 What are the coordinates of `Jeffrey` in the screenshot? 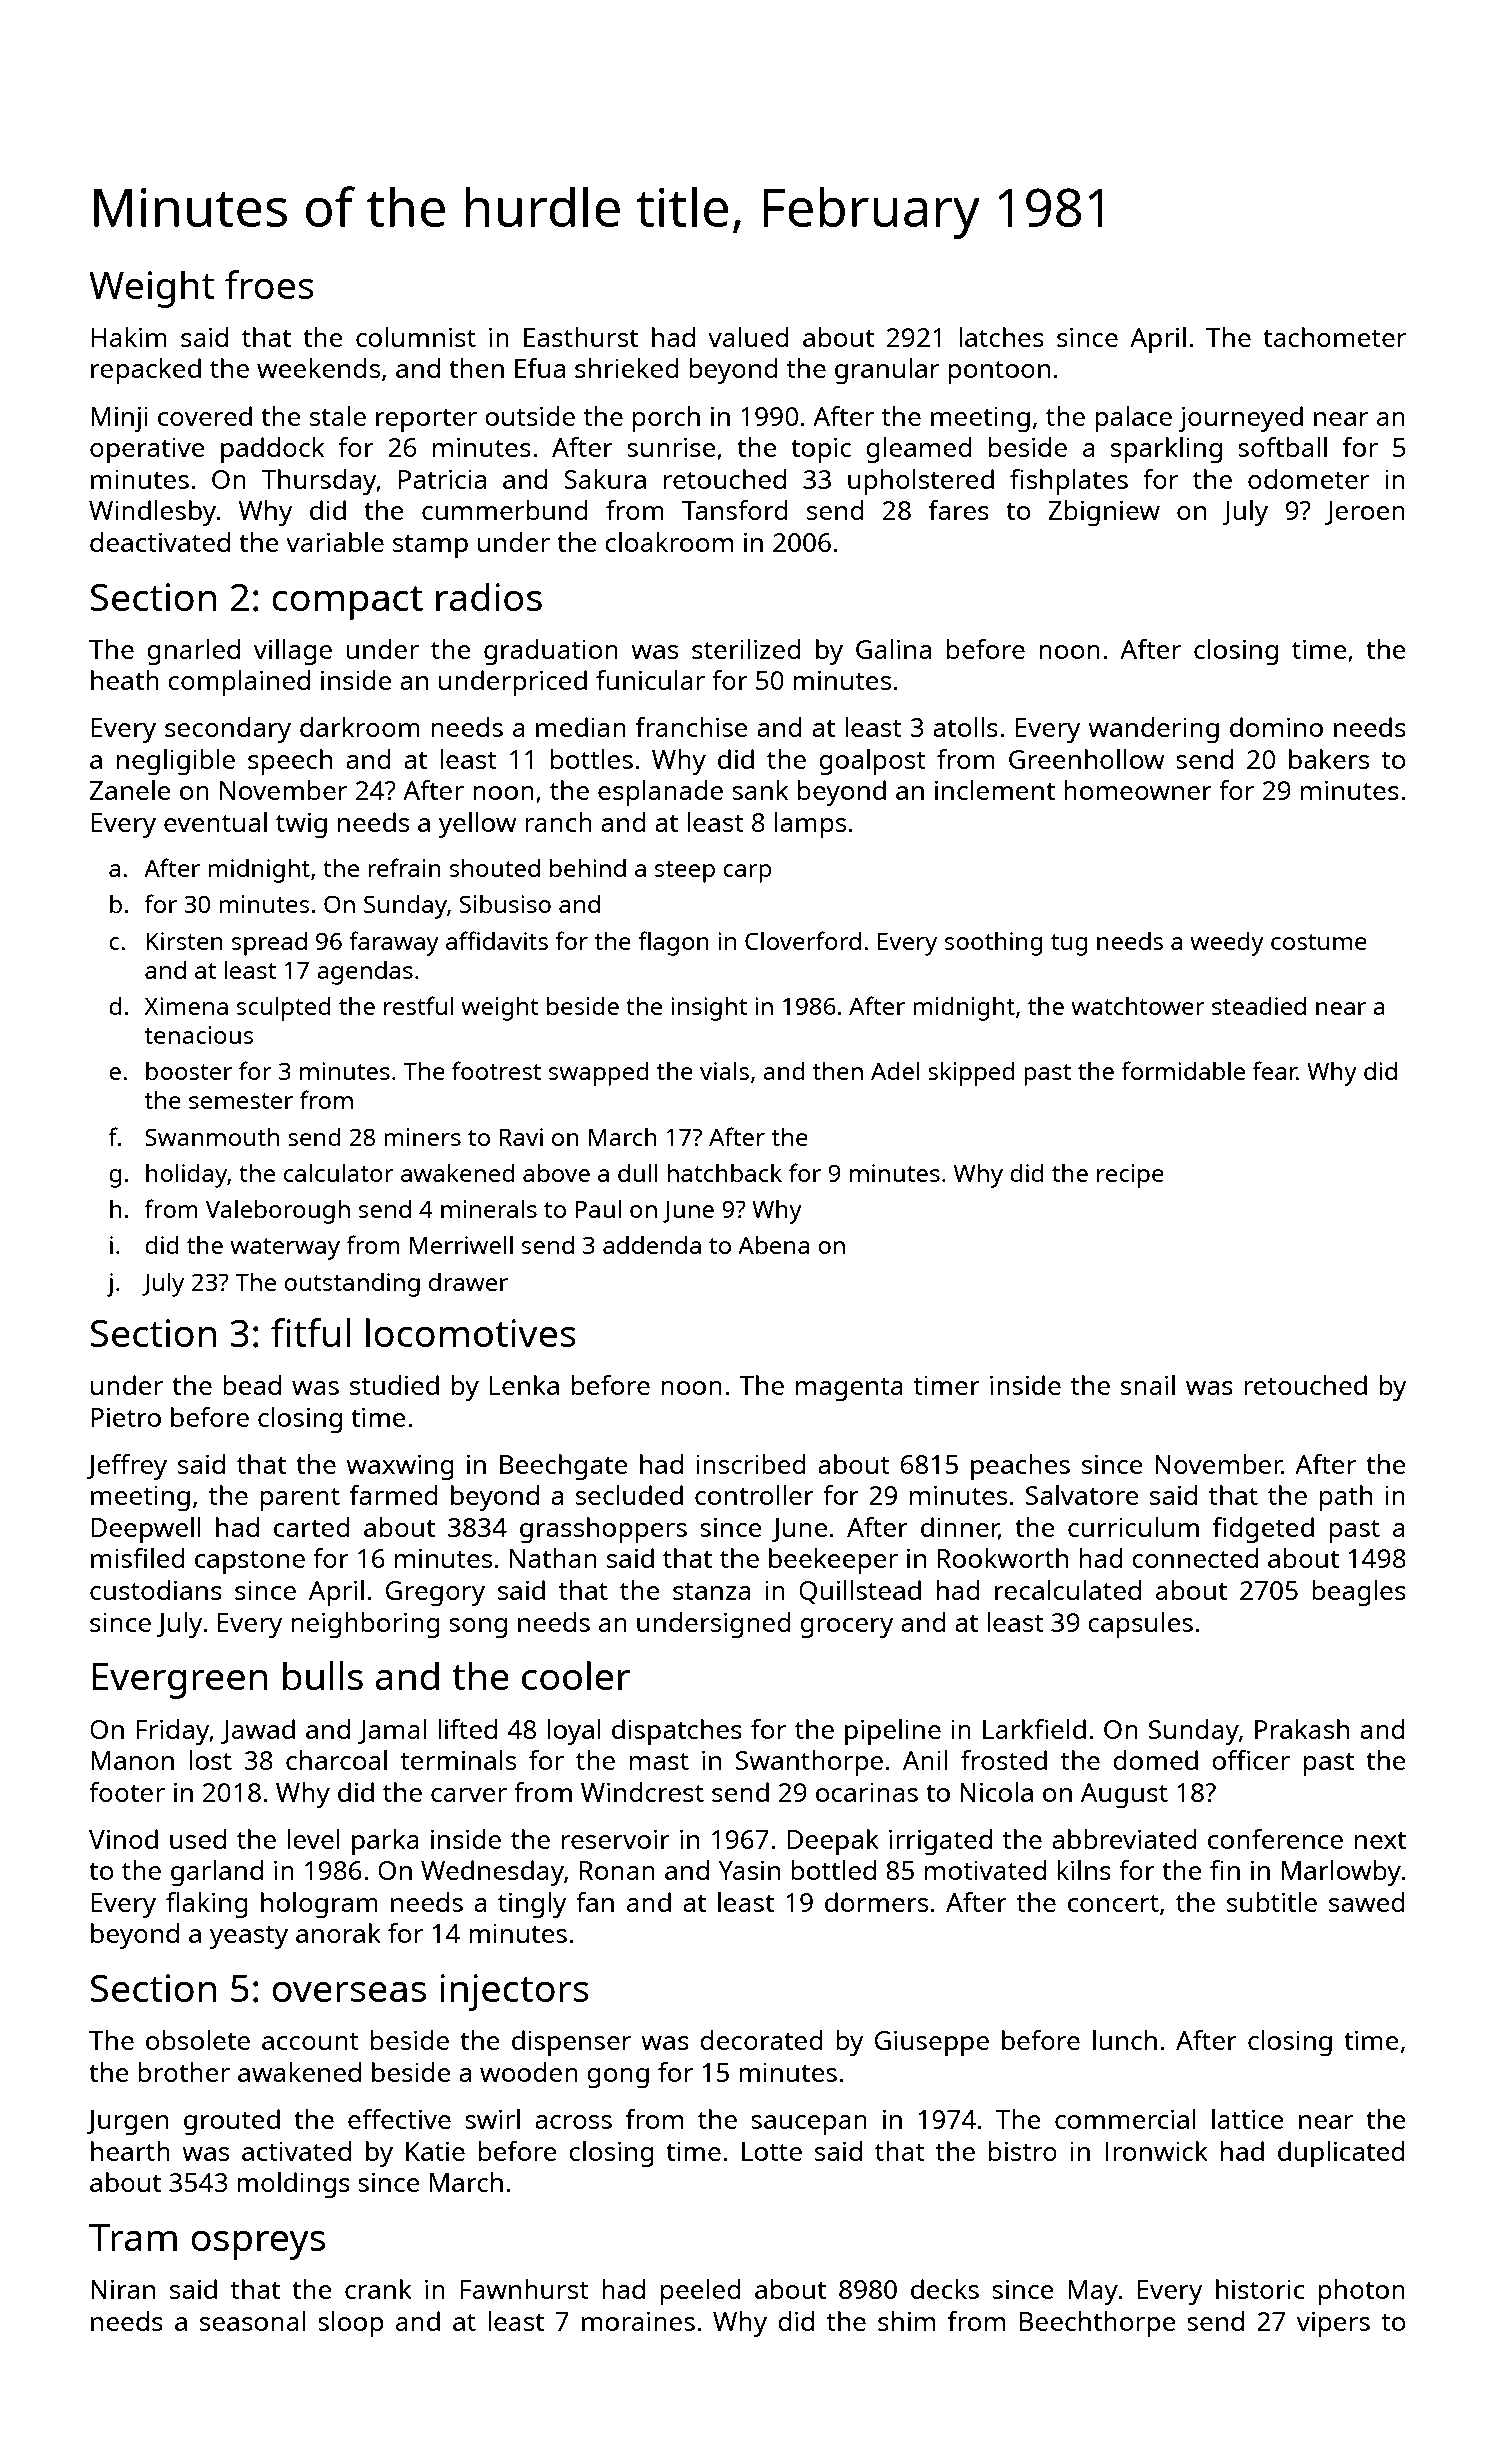 It's located at (127, 1467).
